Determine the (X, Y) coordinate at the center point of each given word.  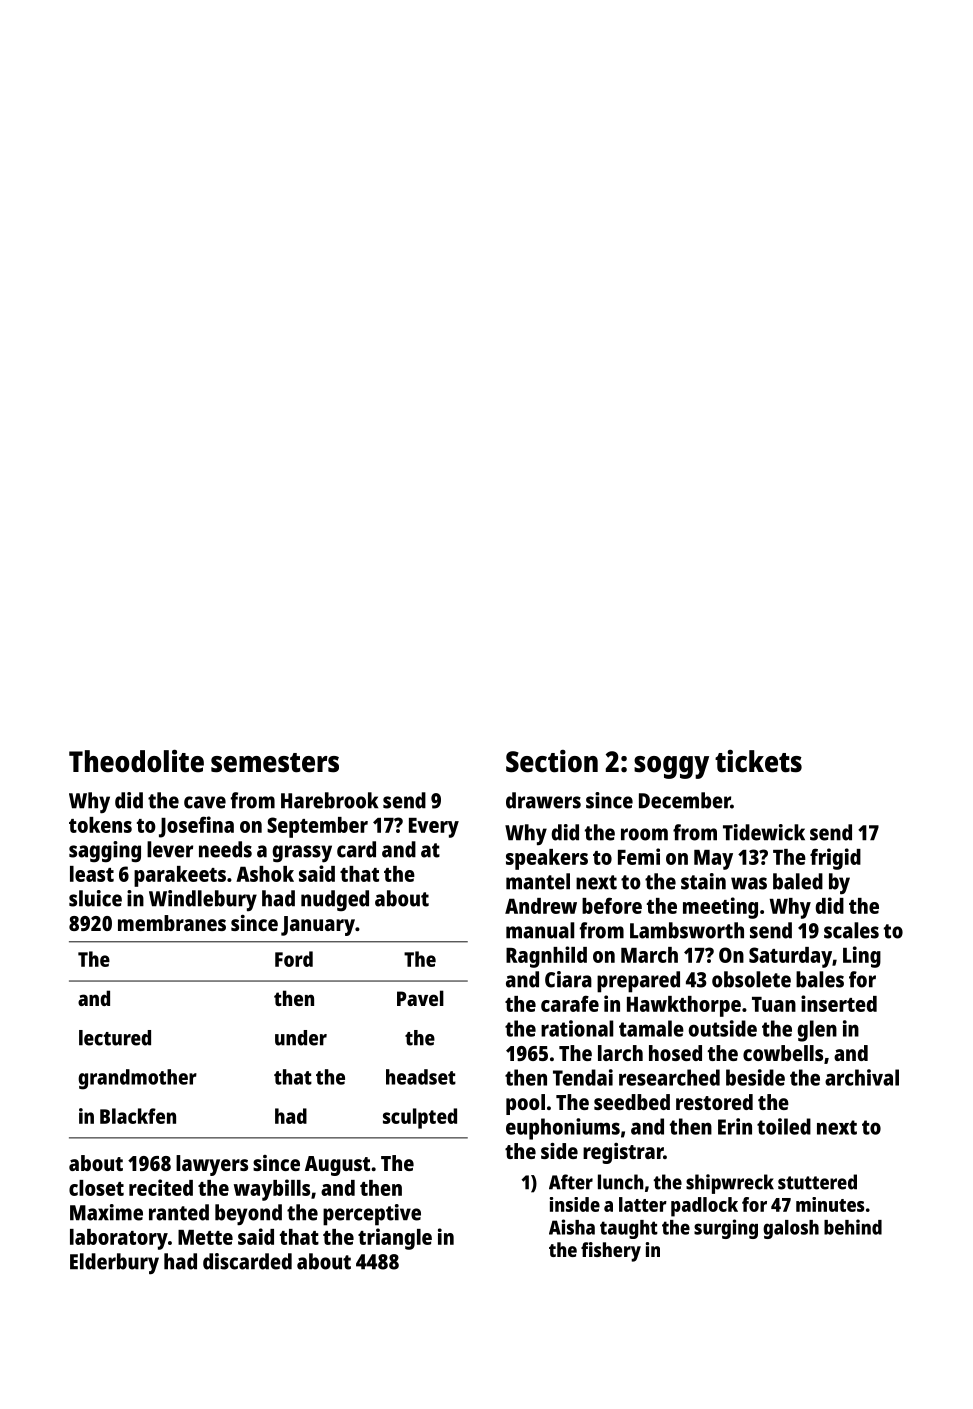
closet (96, 1188)
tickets (758, 761)
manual (540, 930)
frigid (835, 859)
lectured (115, 1038)
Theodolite (136, 761)
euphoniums (563, 1129)
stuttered (817, 1182)
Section (552, 761)
